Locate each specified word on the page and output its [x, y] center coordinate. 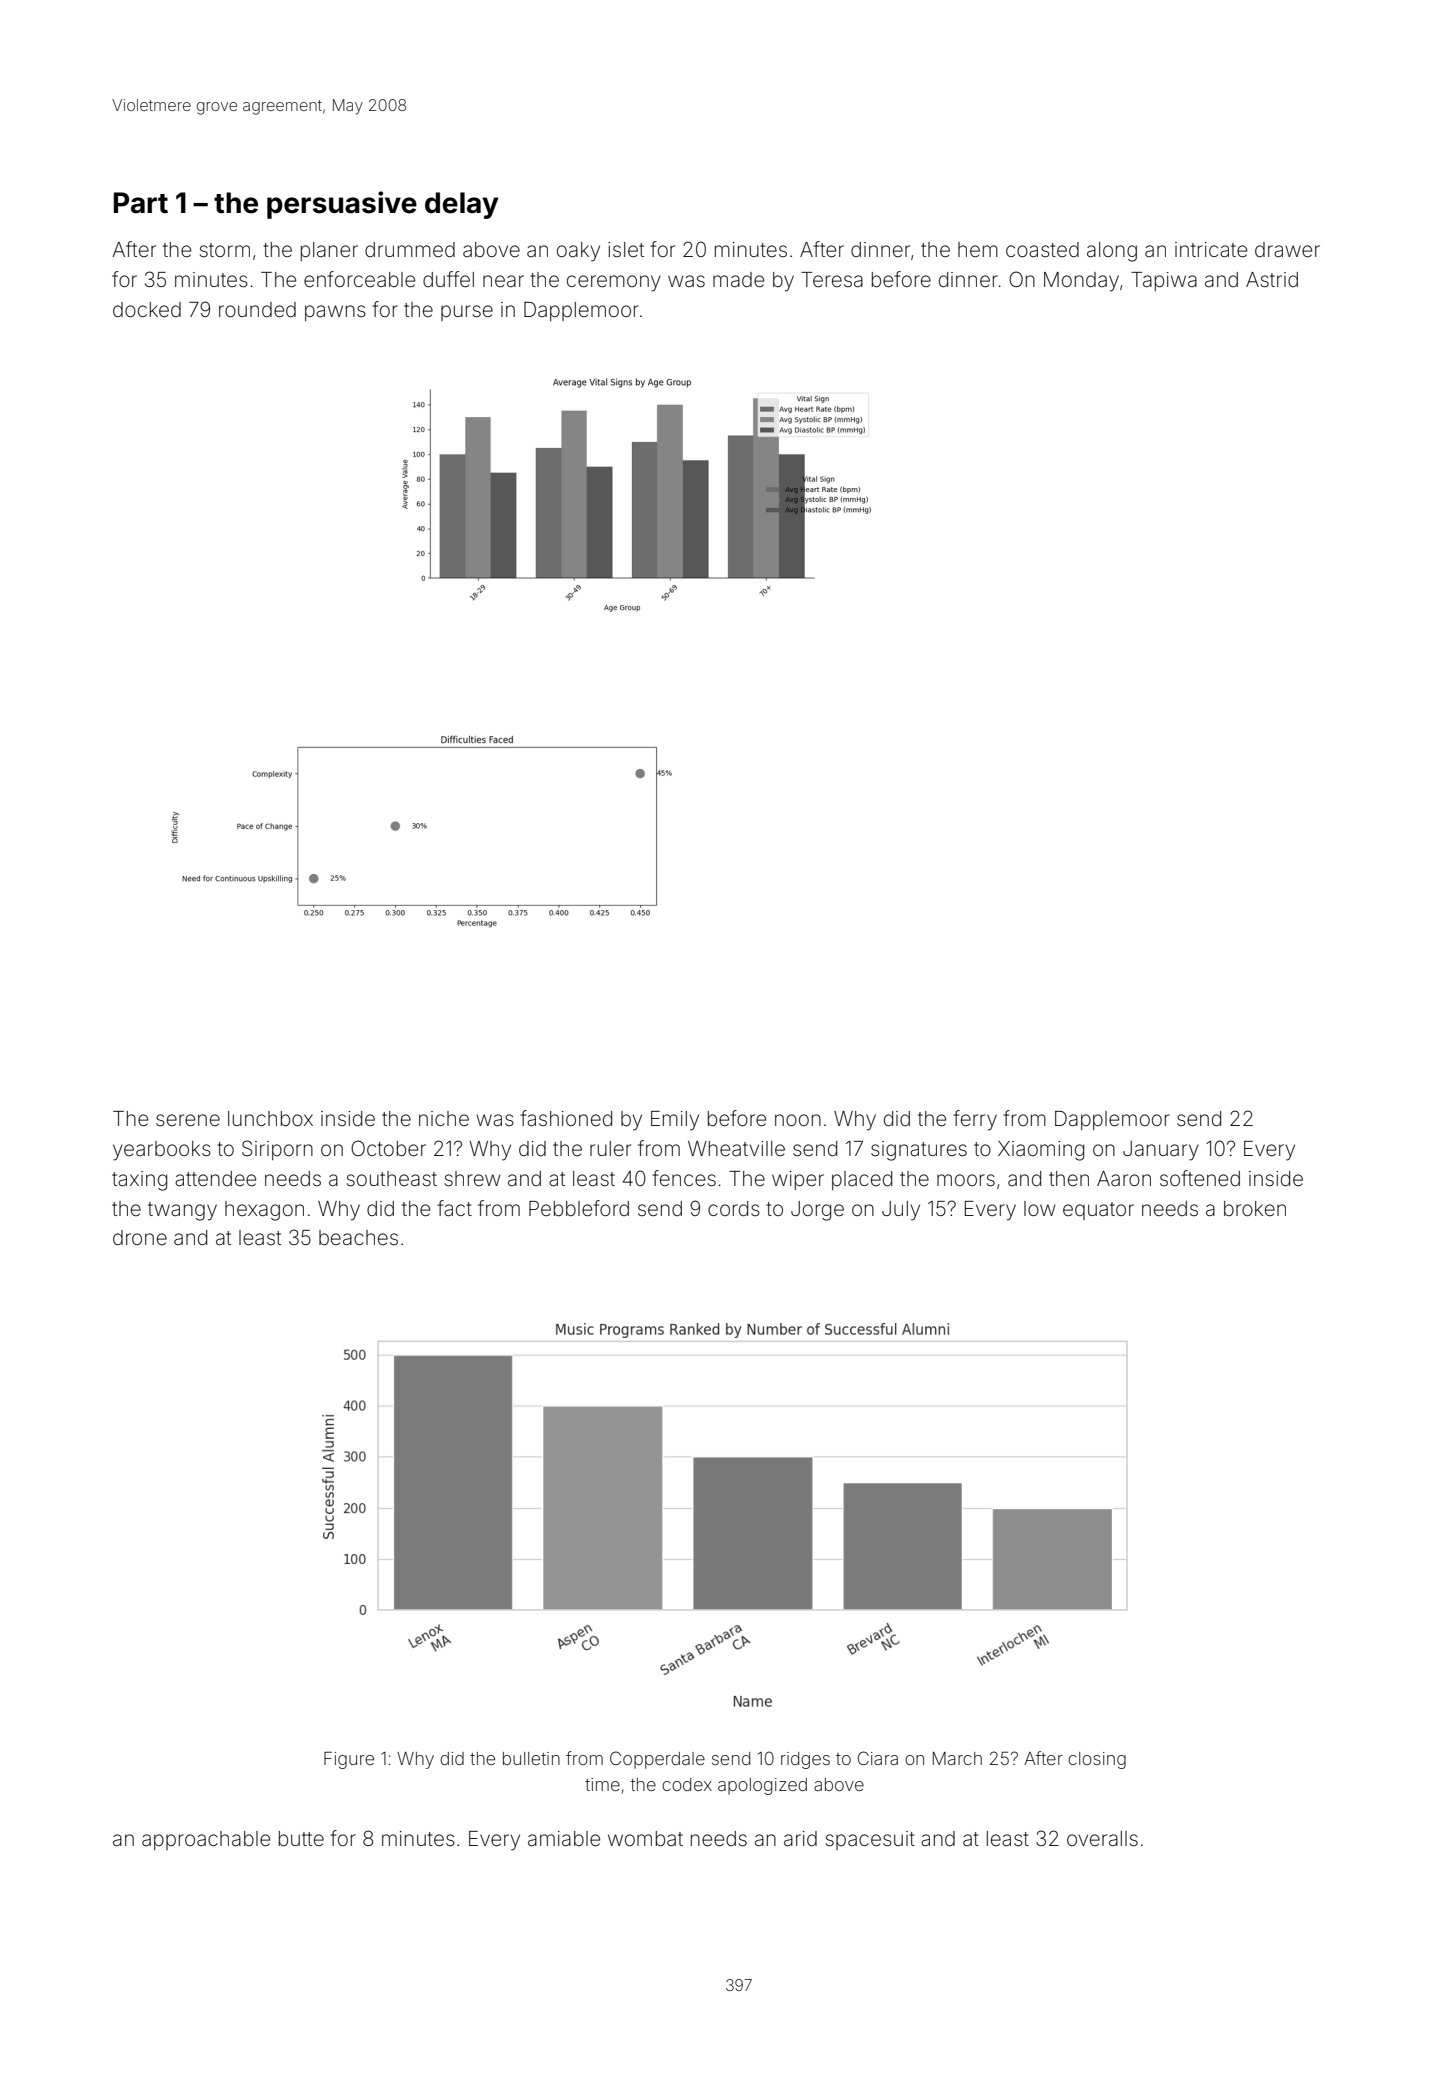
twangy [182, 1211]
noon [798, 1120]
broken [1255, 1208]
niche [444, 1118]
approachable [206, 1840]
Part [141, 203]
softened [1200, 1178]
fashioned [566, 1118]
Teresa [832, 279]
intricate [1211, 250]
